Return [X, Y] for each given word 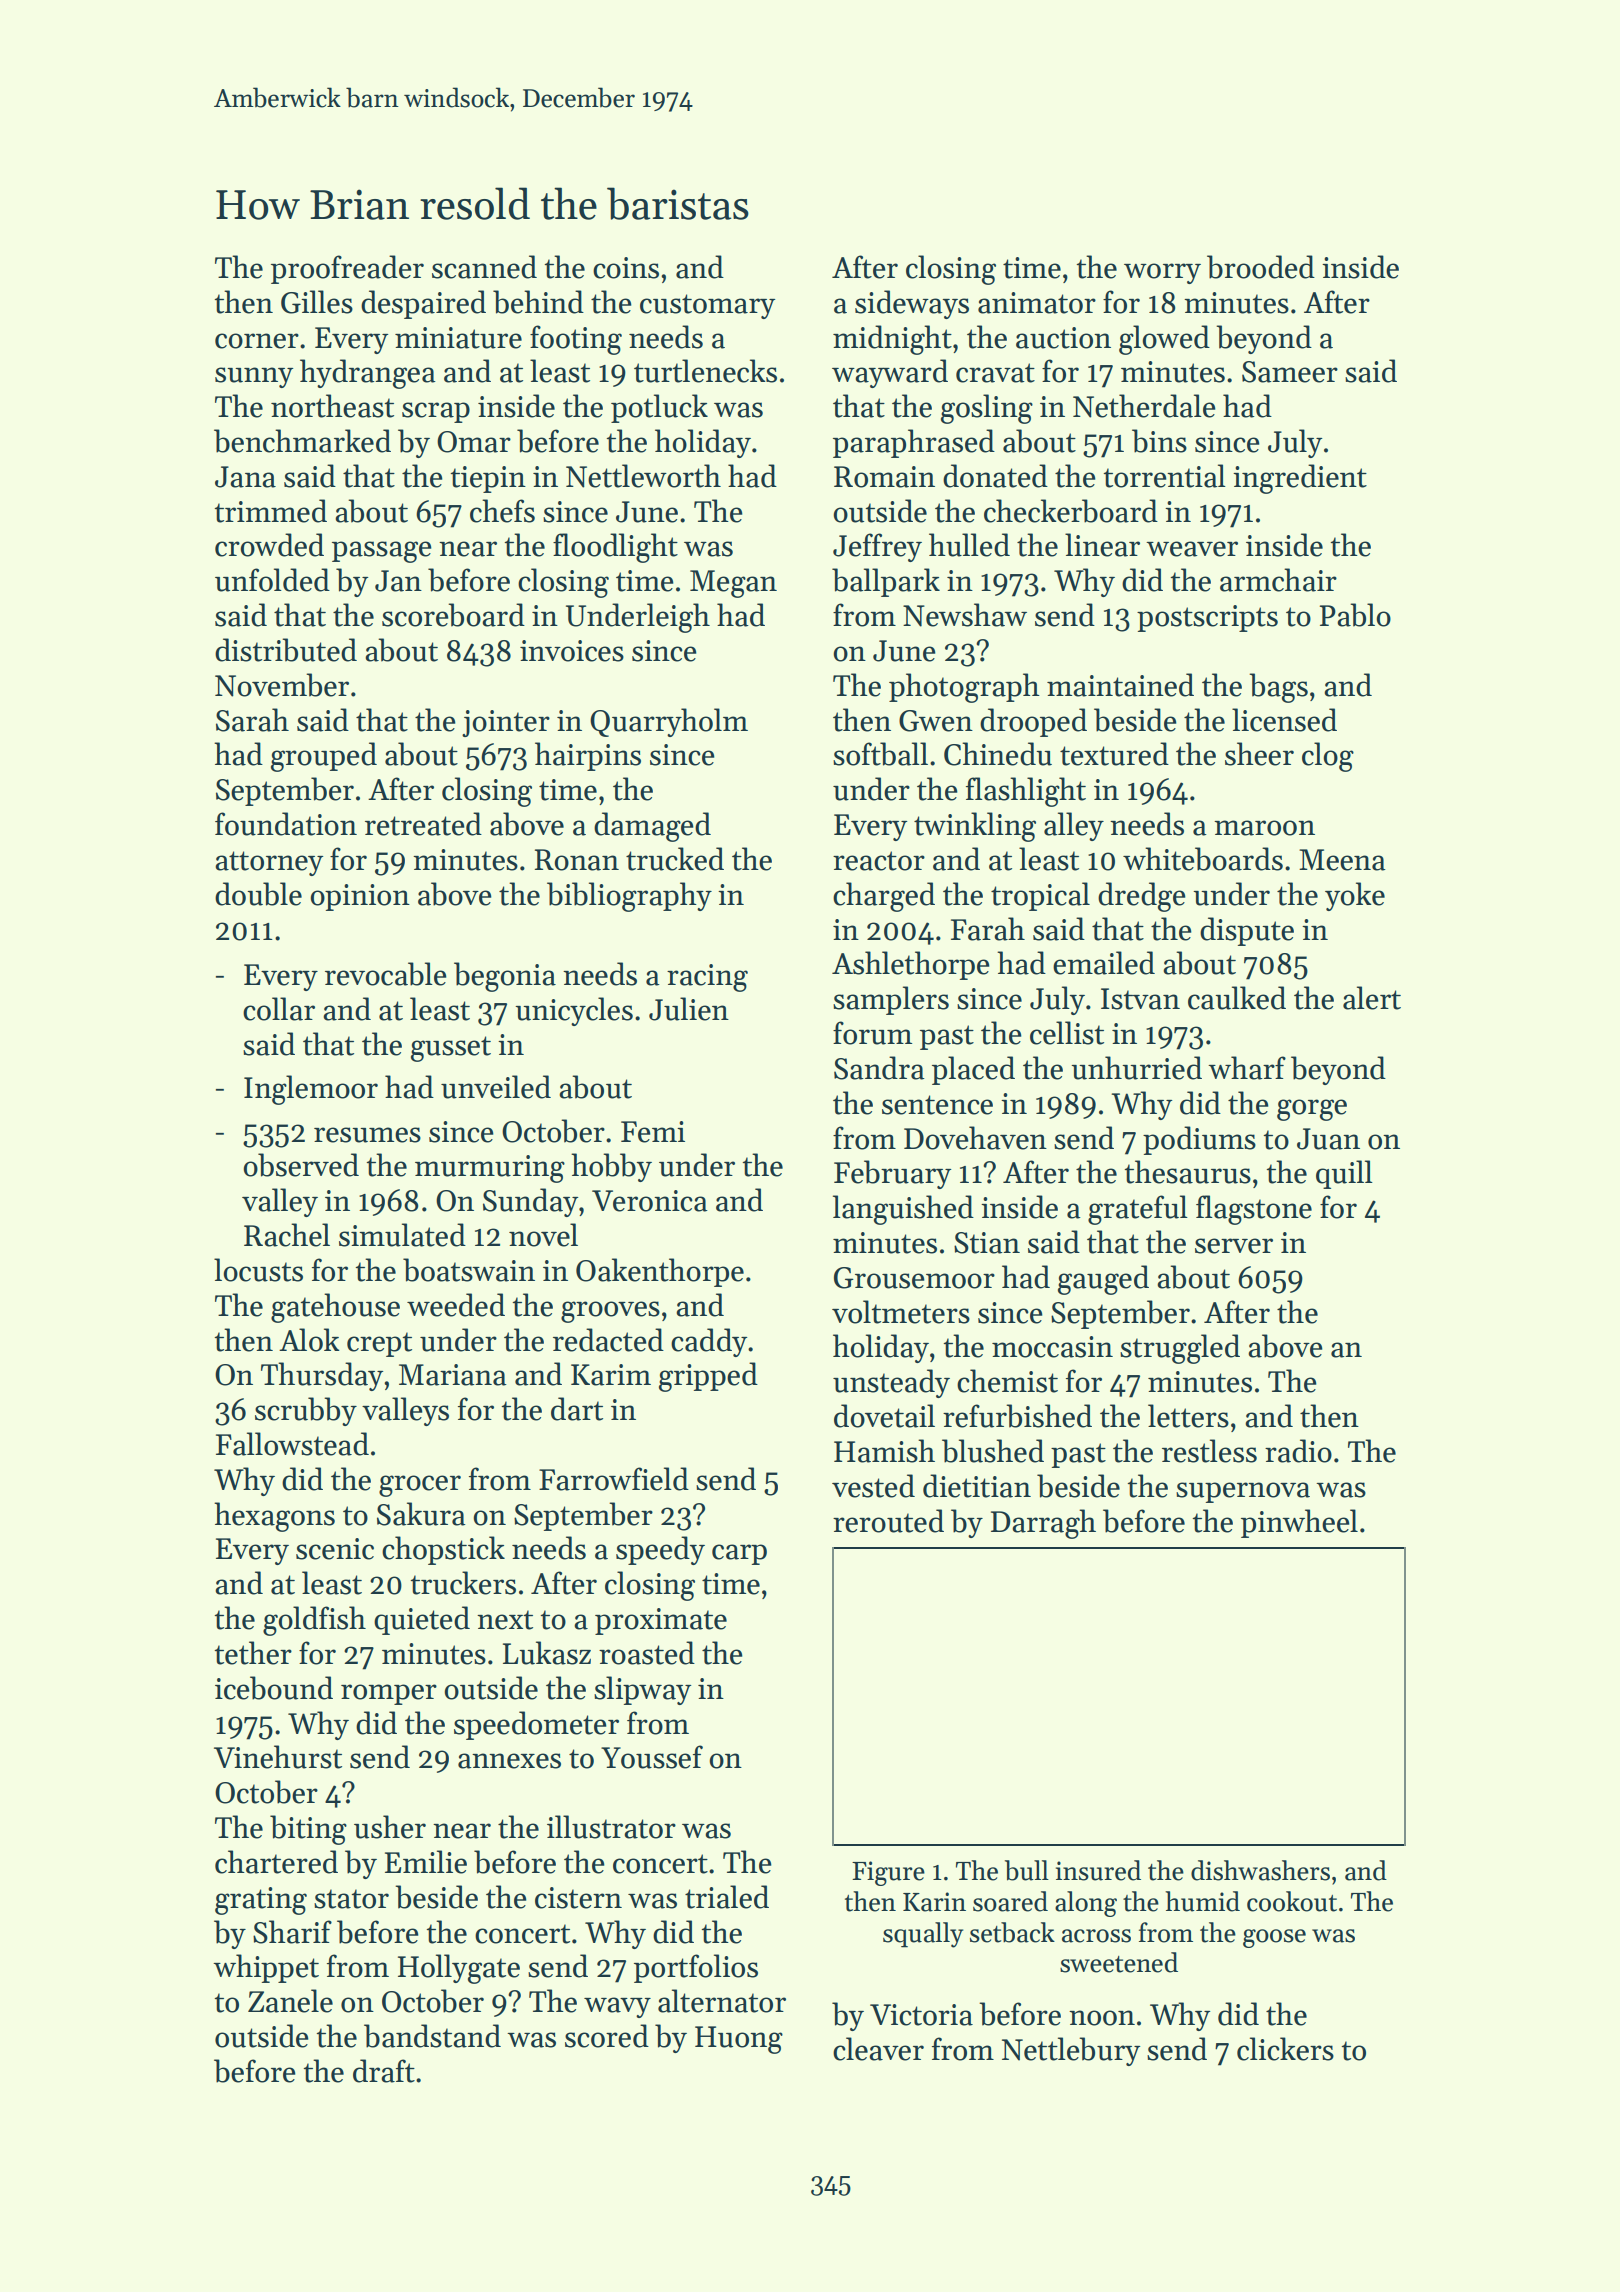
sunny [254, 377]
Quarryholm [669, 722]
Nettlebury [1071, 2051]
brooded [1261, 267]
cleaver [878, 2049]
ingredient [1300, 479]
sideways [912, 304]
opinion [360, 897]
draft [384, 2071]
